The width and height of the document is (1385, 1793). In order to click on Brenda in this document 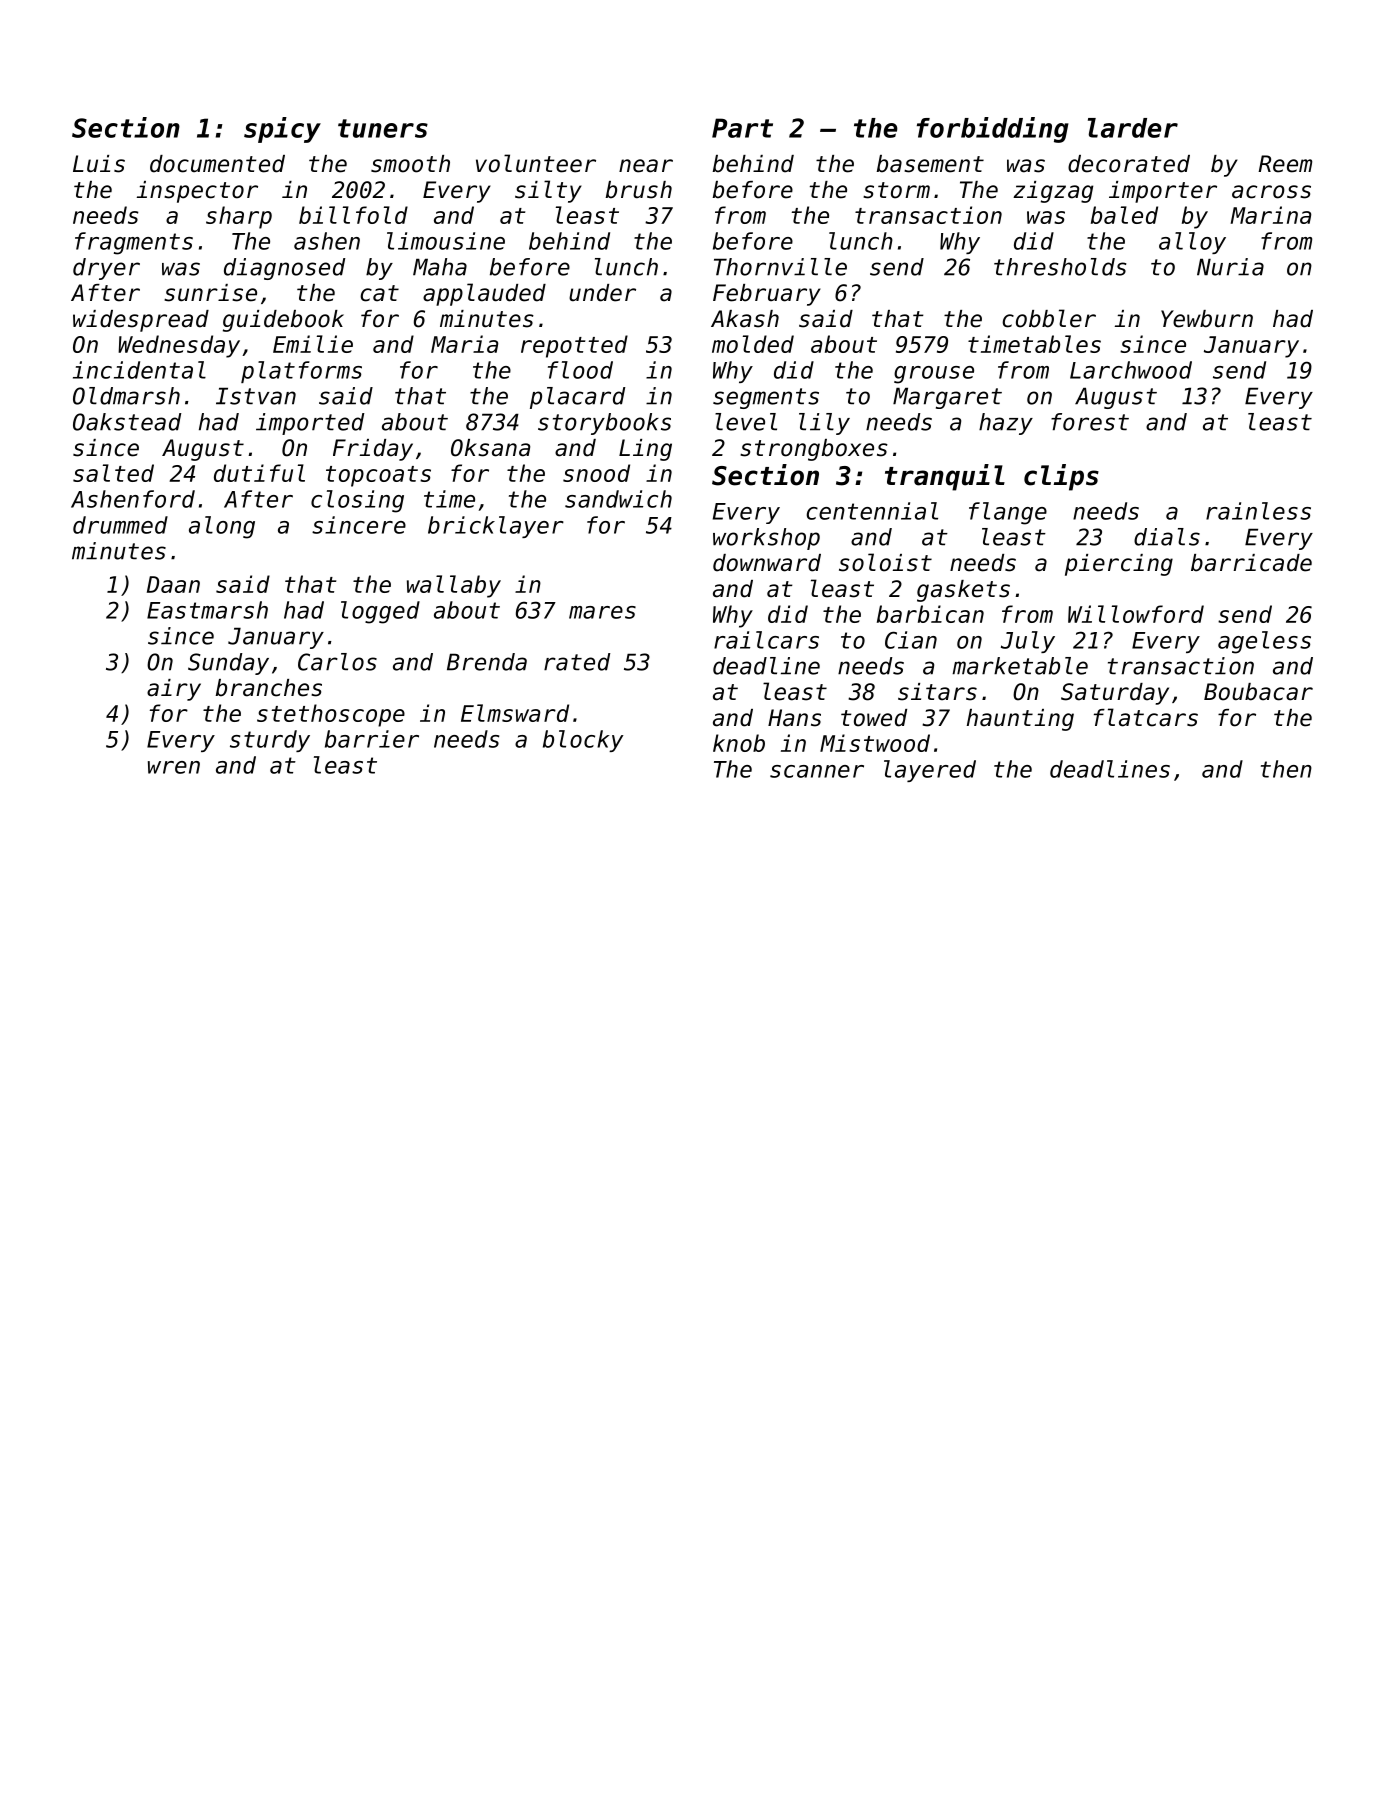, I will do `click(487, 662)`.
